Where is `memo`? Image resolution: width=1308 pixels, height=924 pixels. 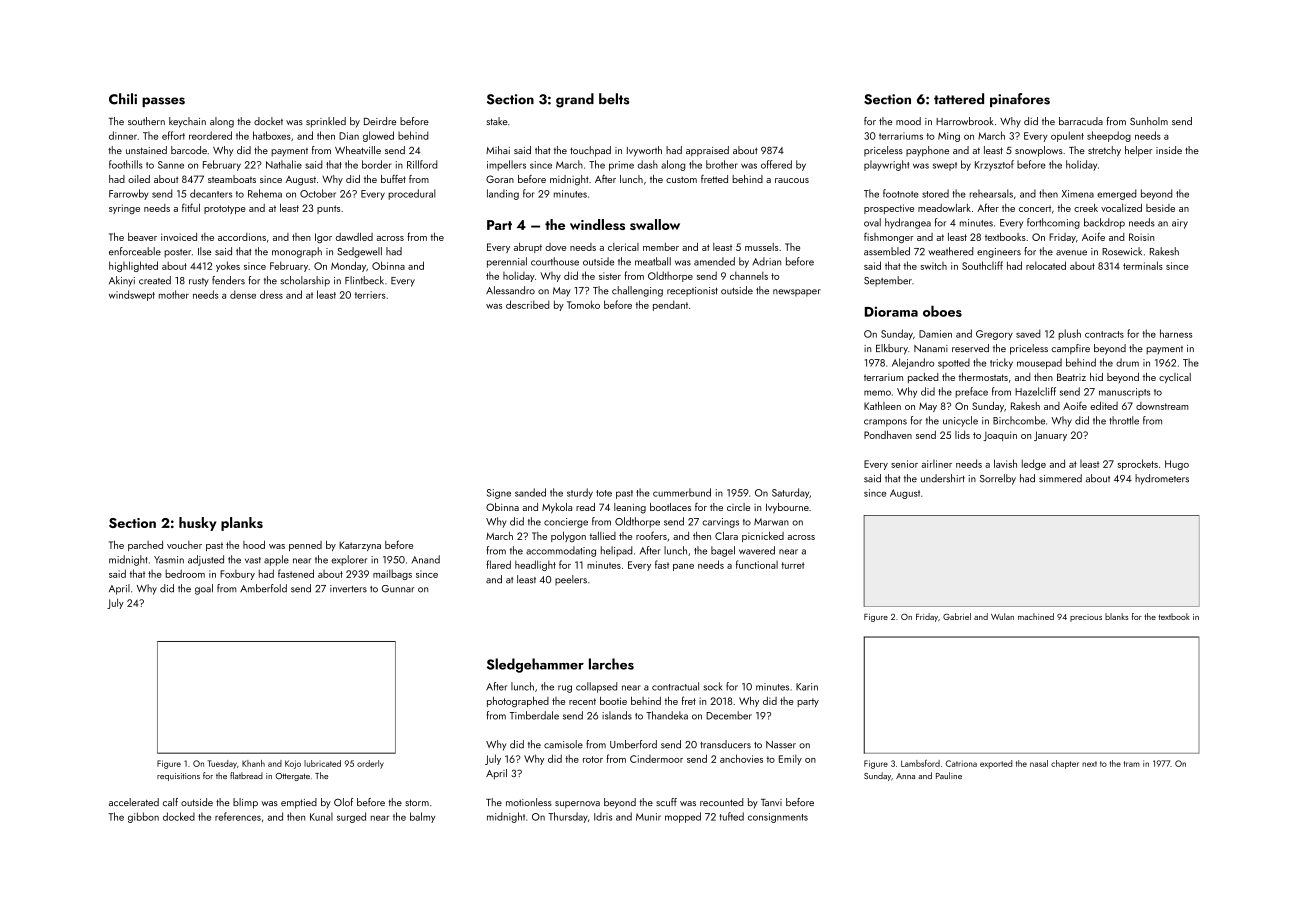
memo is located at coordinates (877, 393).
